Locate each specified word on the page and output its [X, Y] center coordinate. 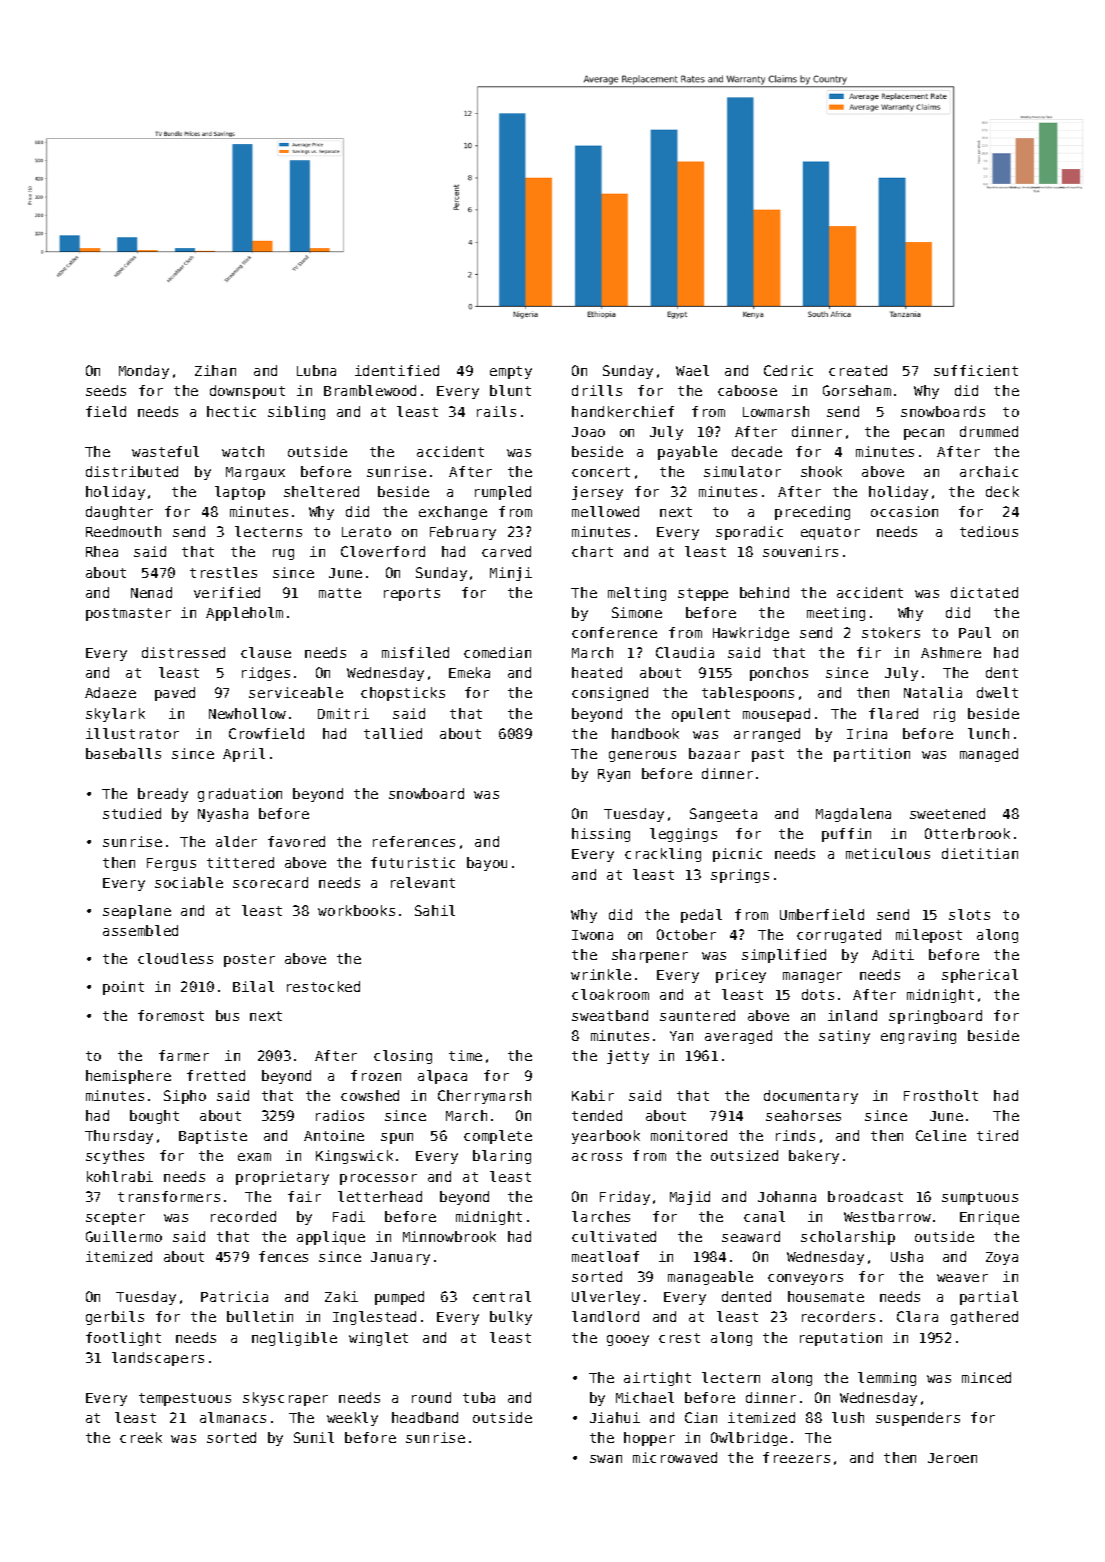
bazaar [714, 753]
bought [154, 1117]
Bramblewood [370, 390]
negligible [294, 1339]
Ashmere [951, 652]
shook [821, 471]
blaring [502, 1157]
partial [989, 1298]
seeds [106, 390]
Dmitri [343, 713]
